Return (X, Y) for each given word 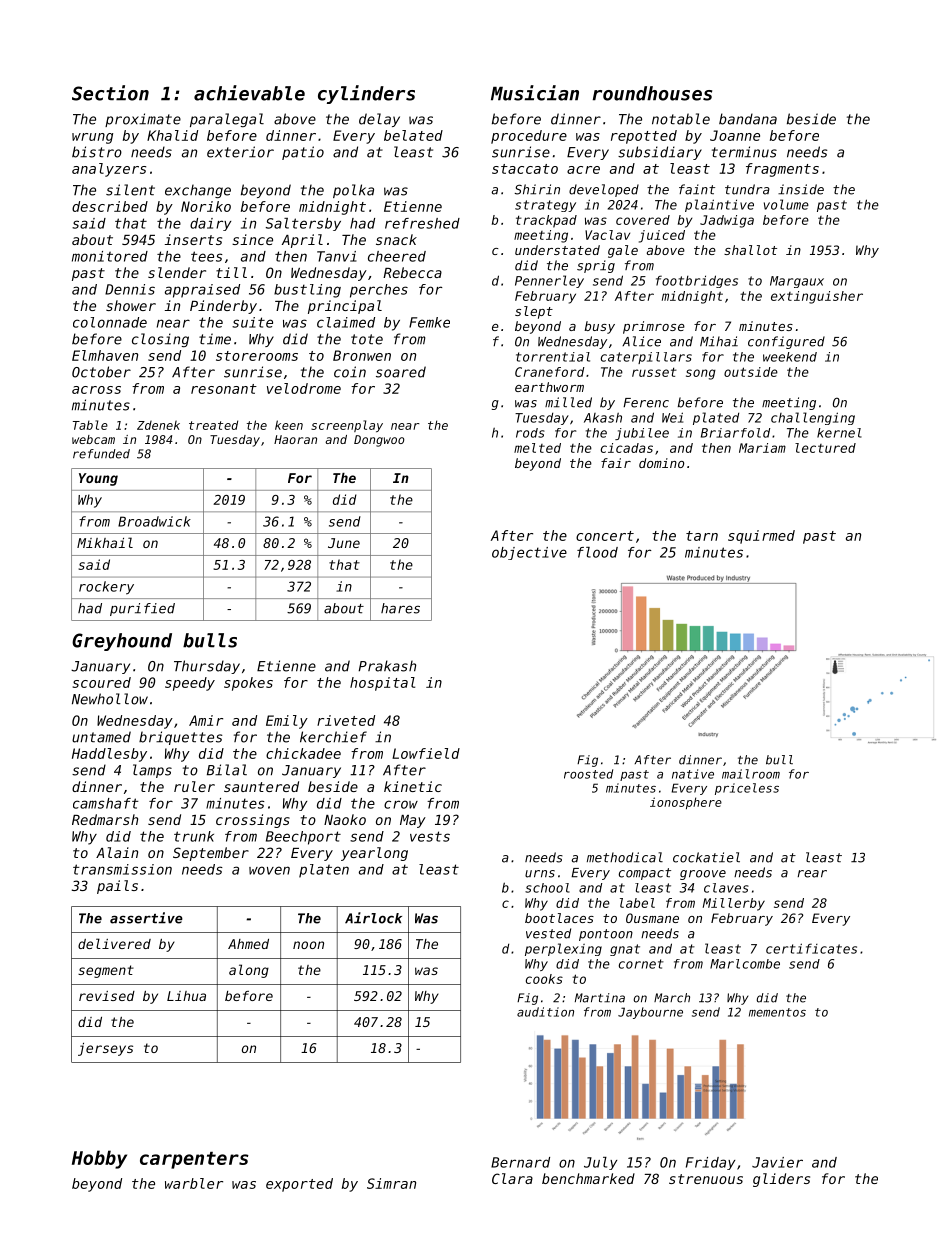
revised (107, 996)
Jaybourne (650, 1013)
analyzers (109, 170)
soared (401, 372)
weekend (790, 357)
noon (308, 945)
